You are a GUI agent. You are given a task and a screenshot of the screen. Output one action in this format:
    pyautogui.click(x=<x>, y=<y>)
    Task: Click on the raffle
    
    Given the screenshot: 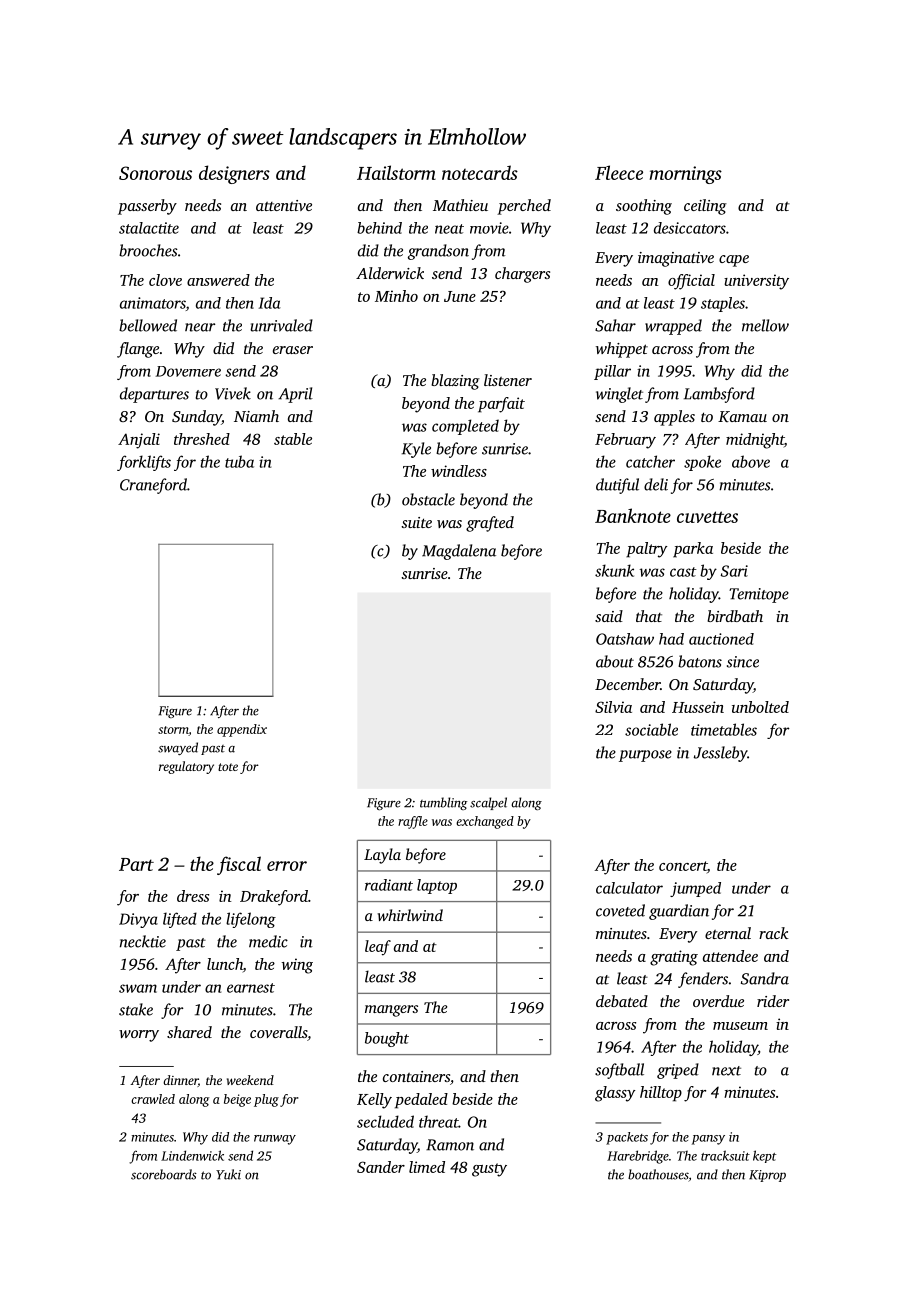 What is the action you would take?
    pyautogui.click(x=413, y=822)
